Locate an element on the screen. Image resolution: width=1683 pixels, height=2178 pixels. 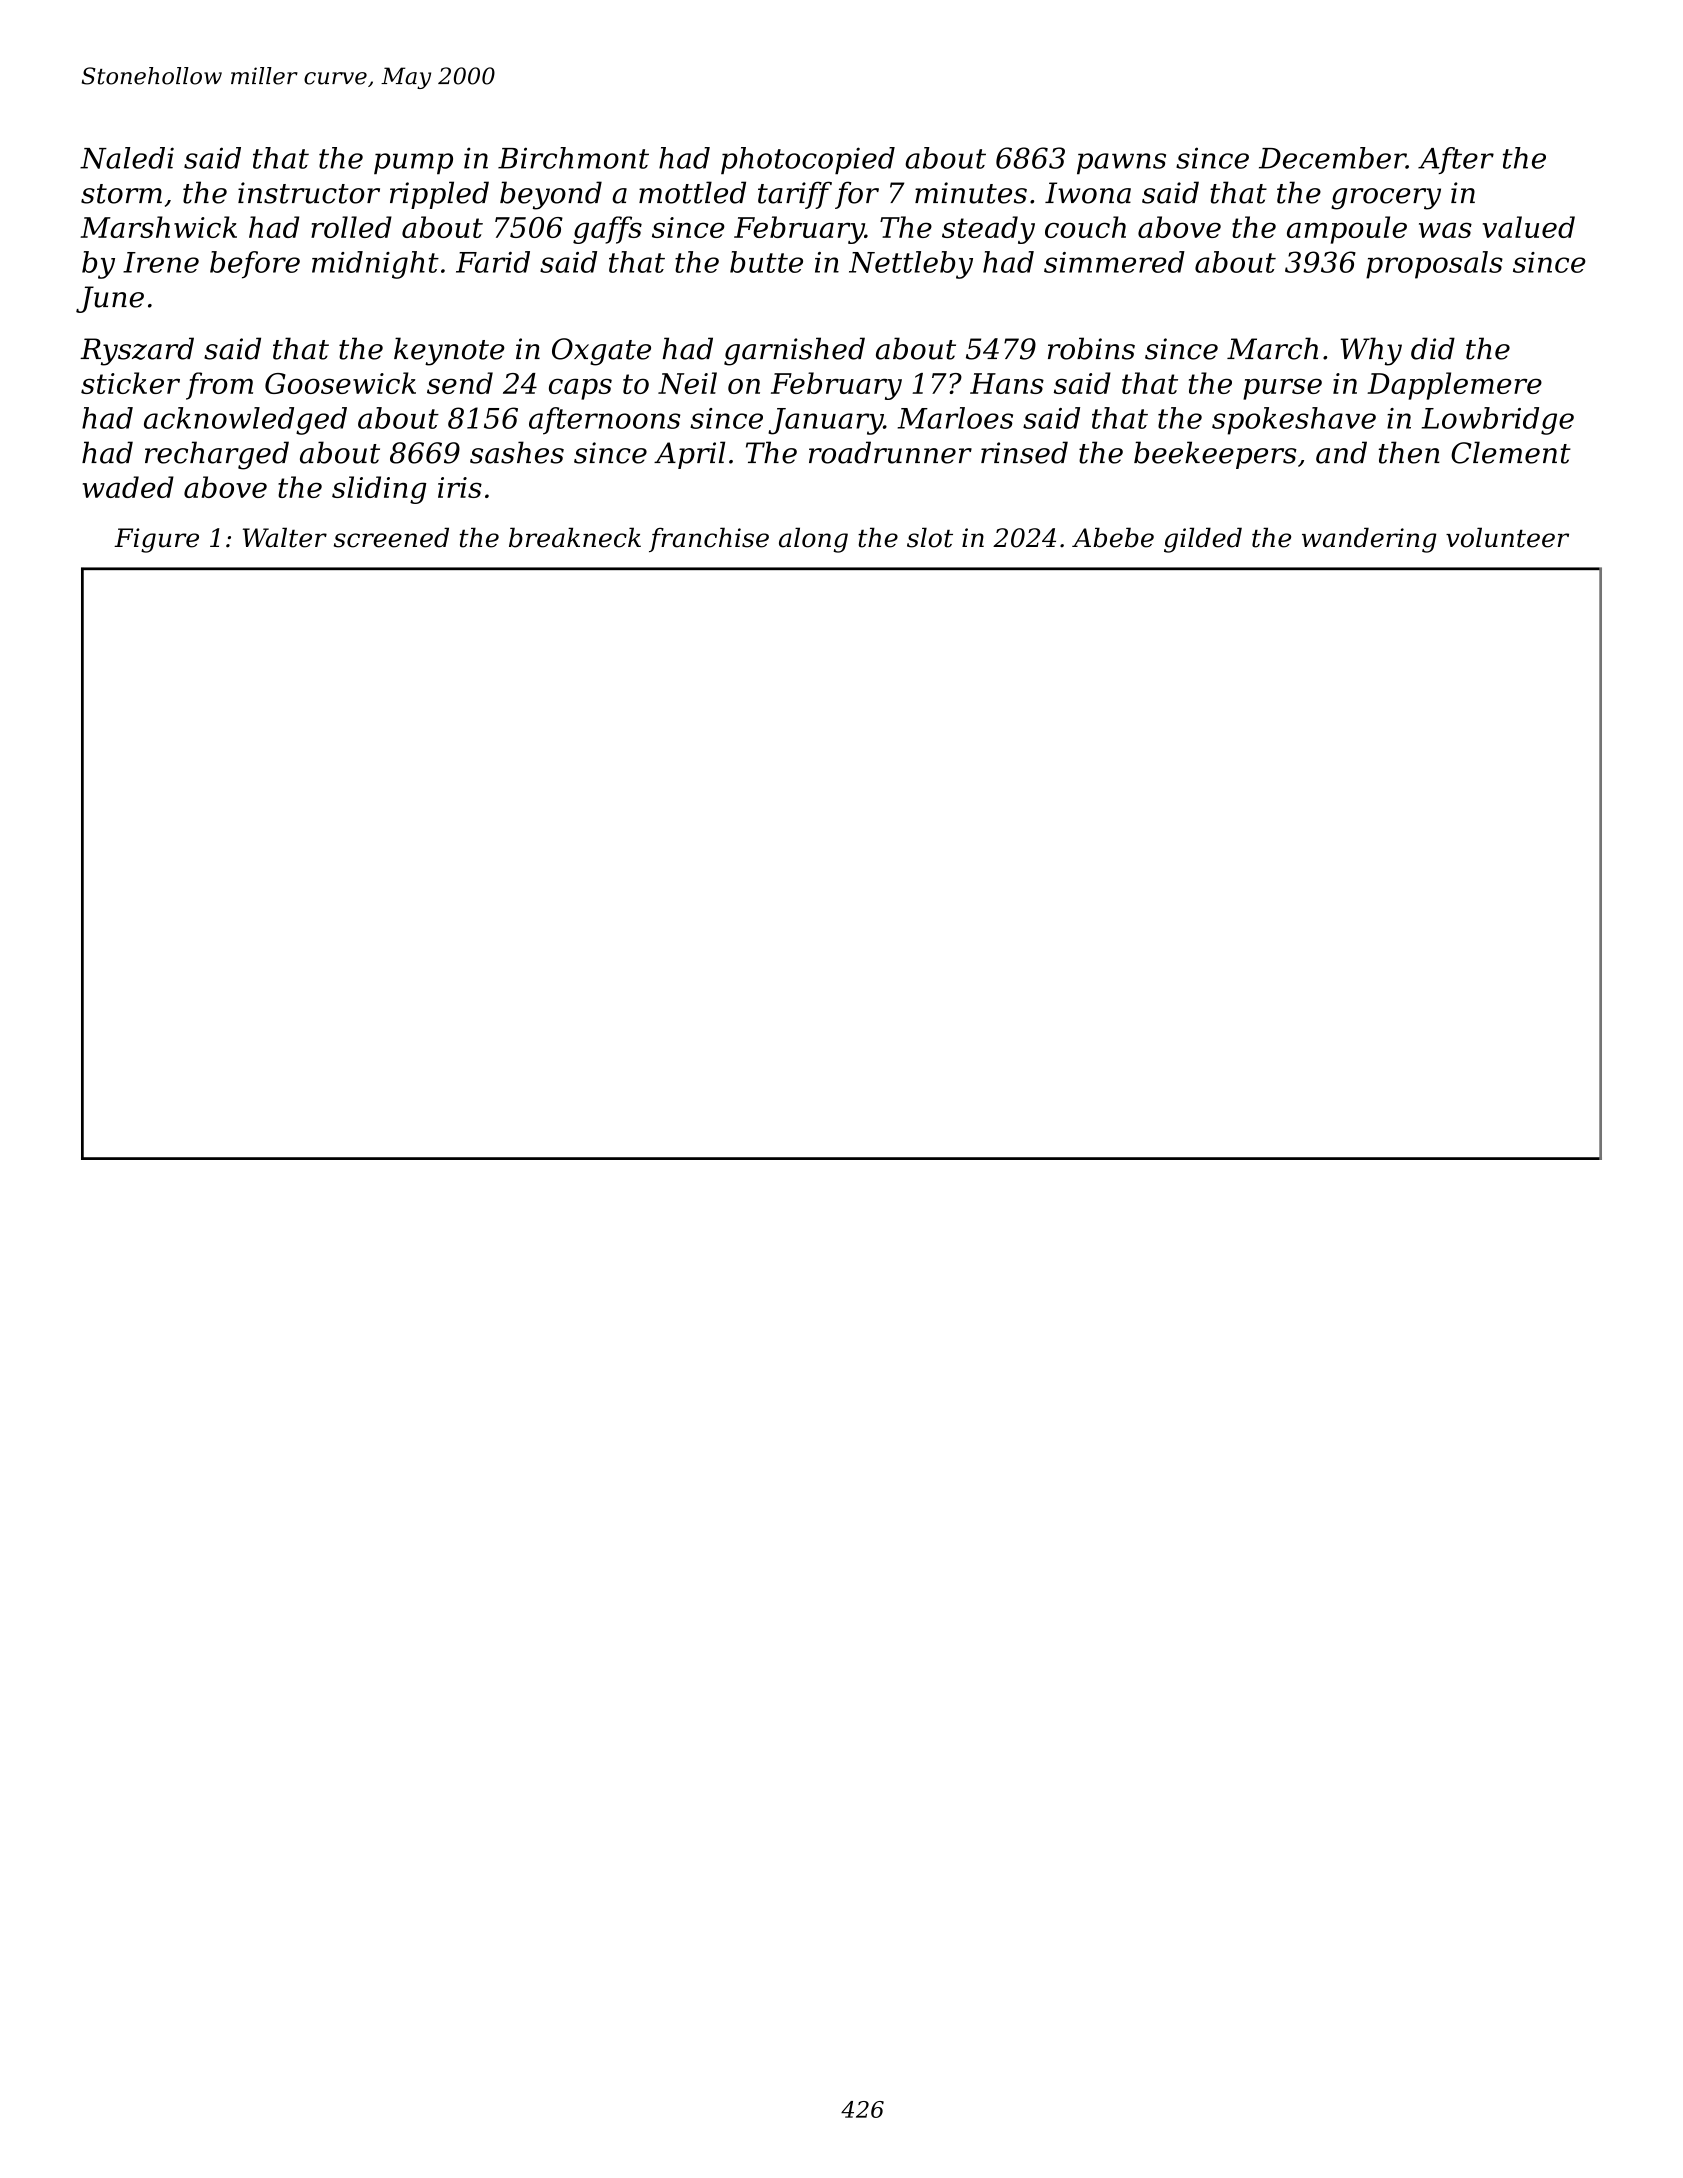
Birchmont is located at coordinates (573, 158).
